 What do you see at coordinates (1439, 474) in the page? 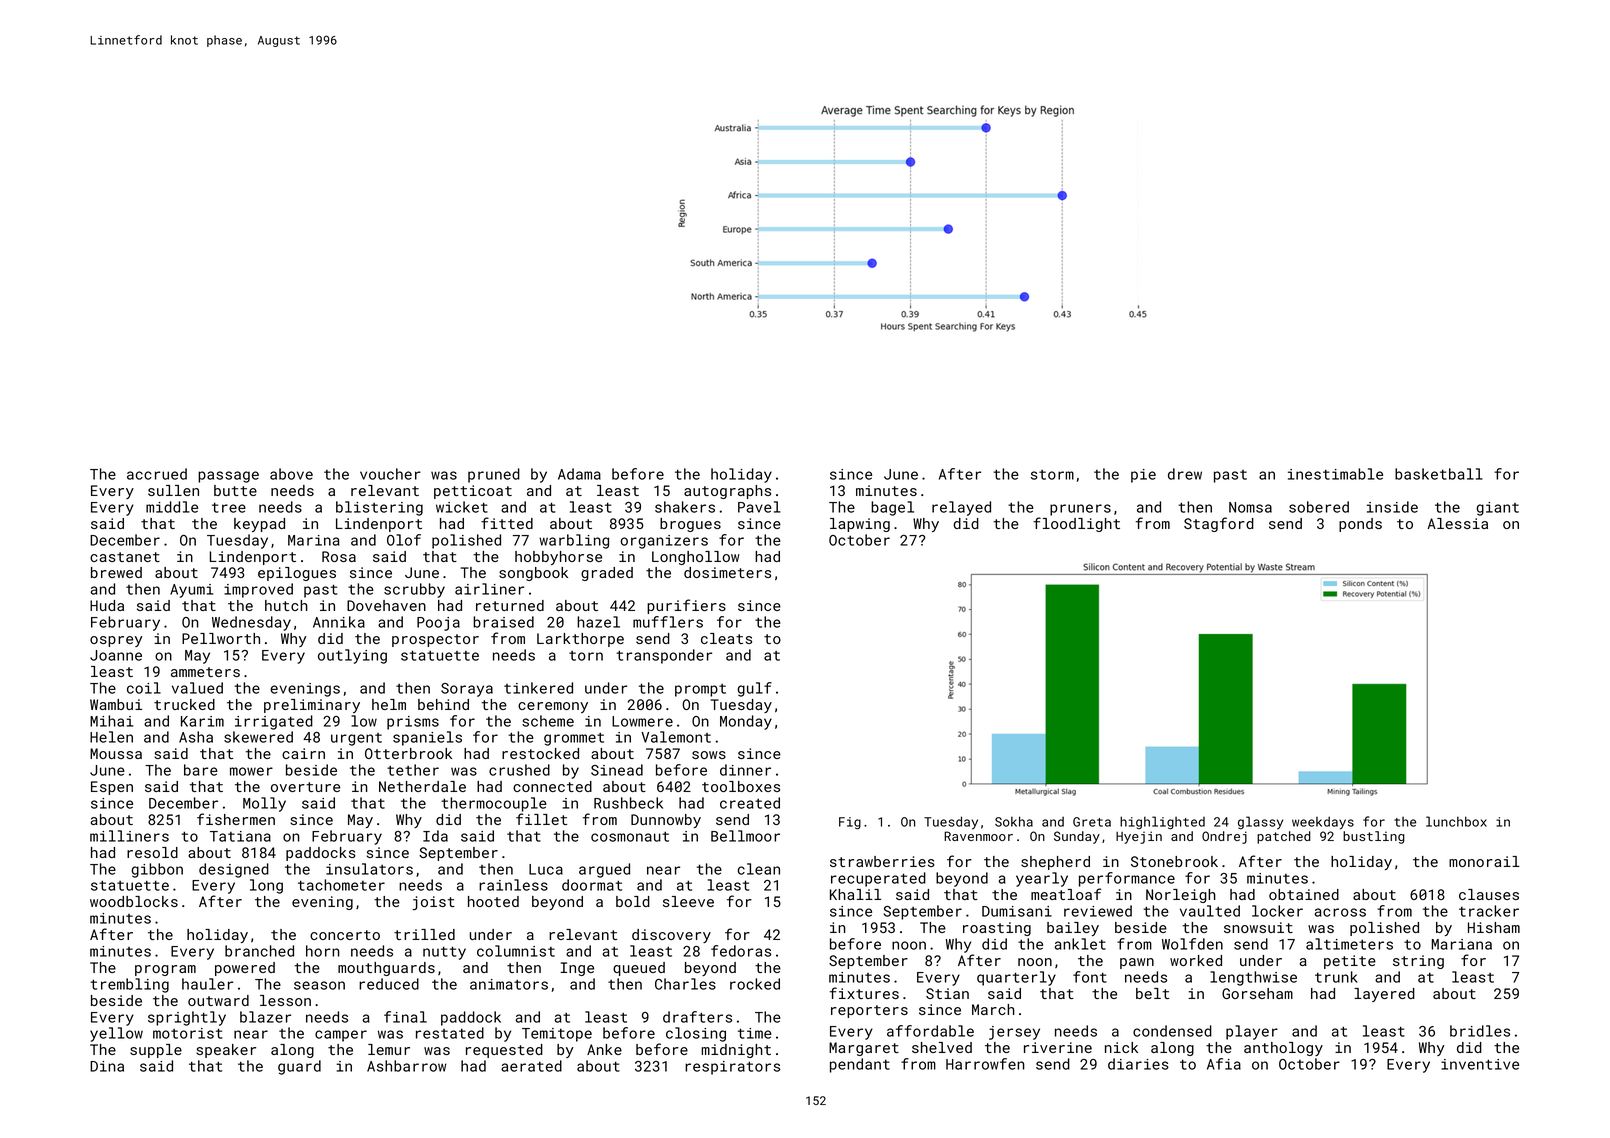
I see `basketball` at bounding box center [1439, 474].
